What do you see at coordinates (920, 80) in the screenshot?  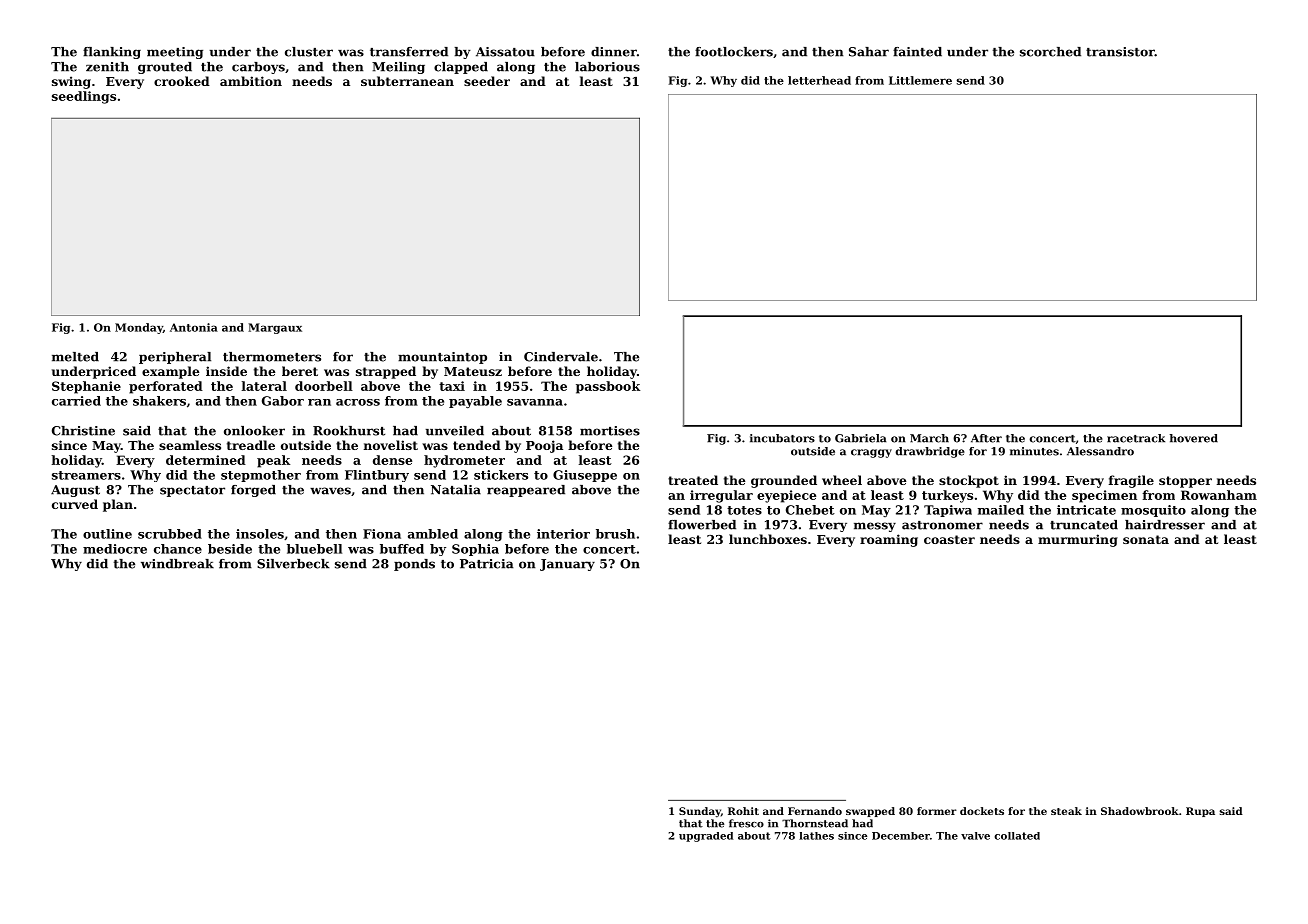 I see `Littlemere` at bounding box center [920, 80].
